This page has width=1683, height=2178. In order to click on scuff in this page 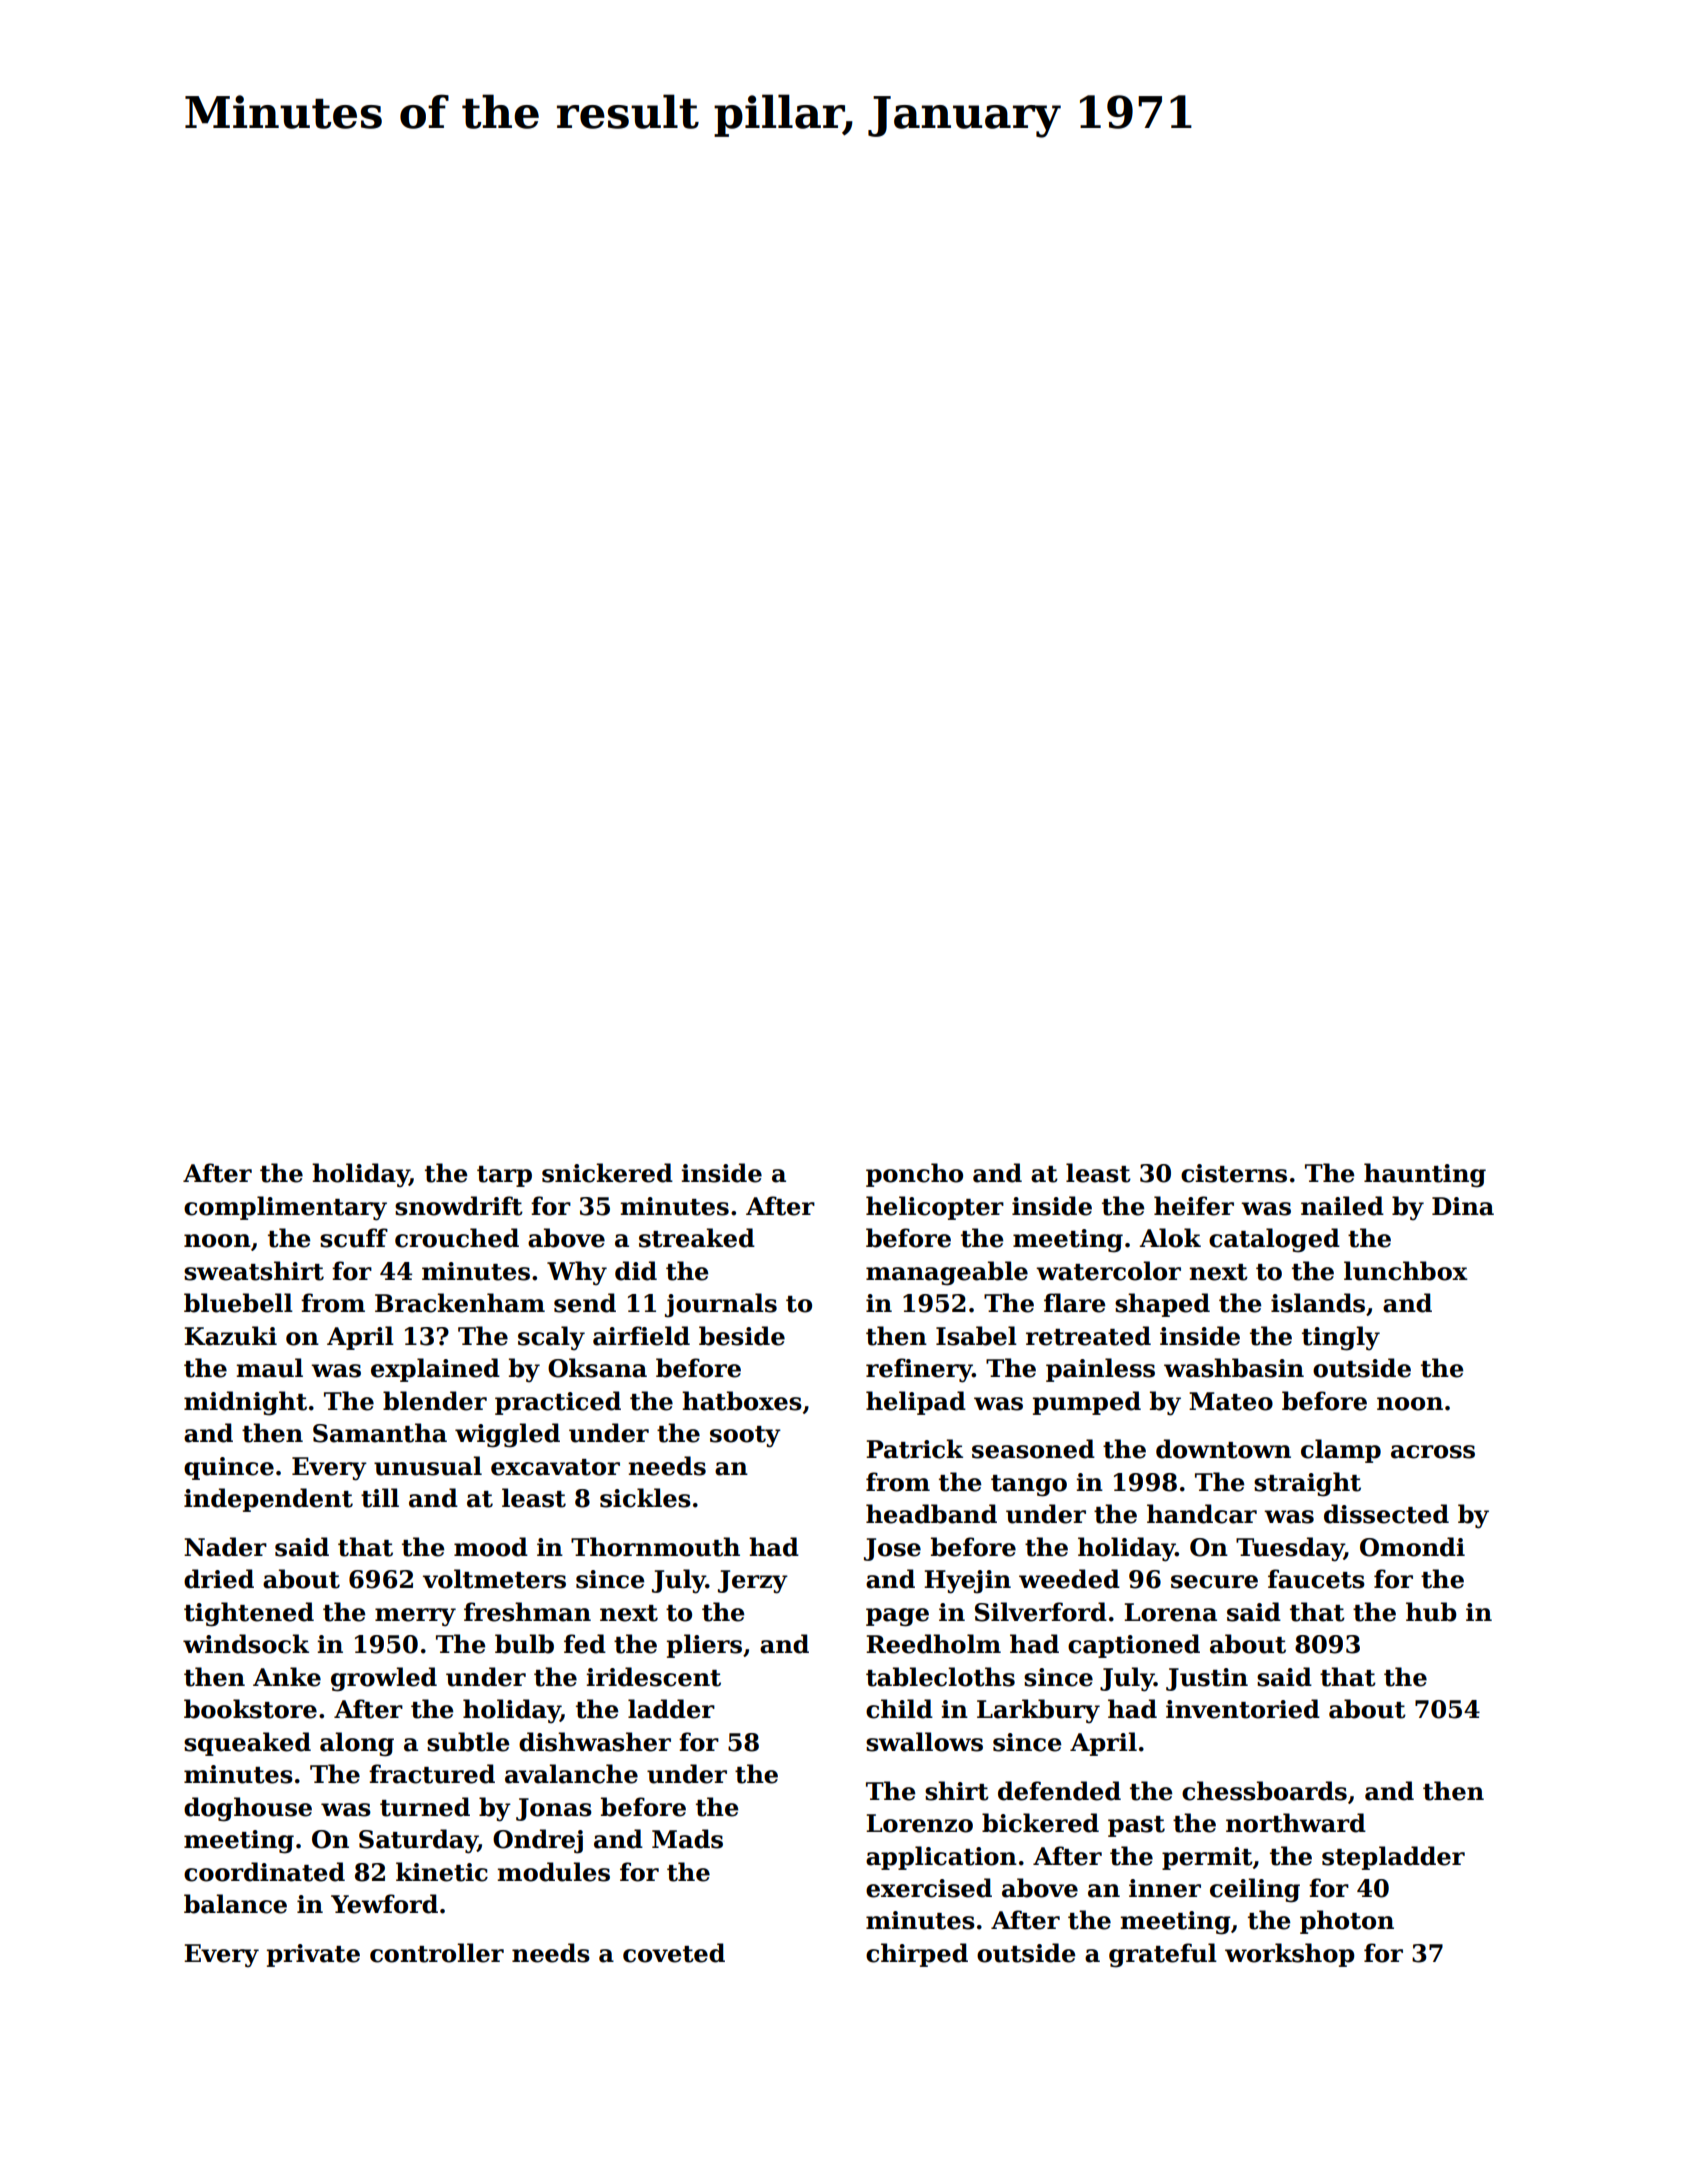, I will do `click(354, 1238)`.
